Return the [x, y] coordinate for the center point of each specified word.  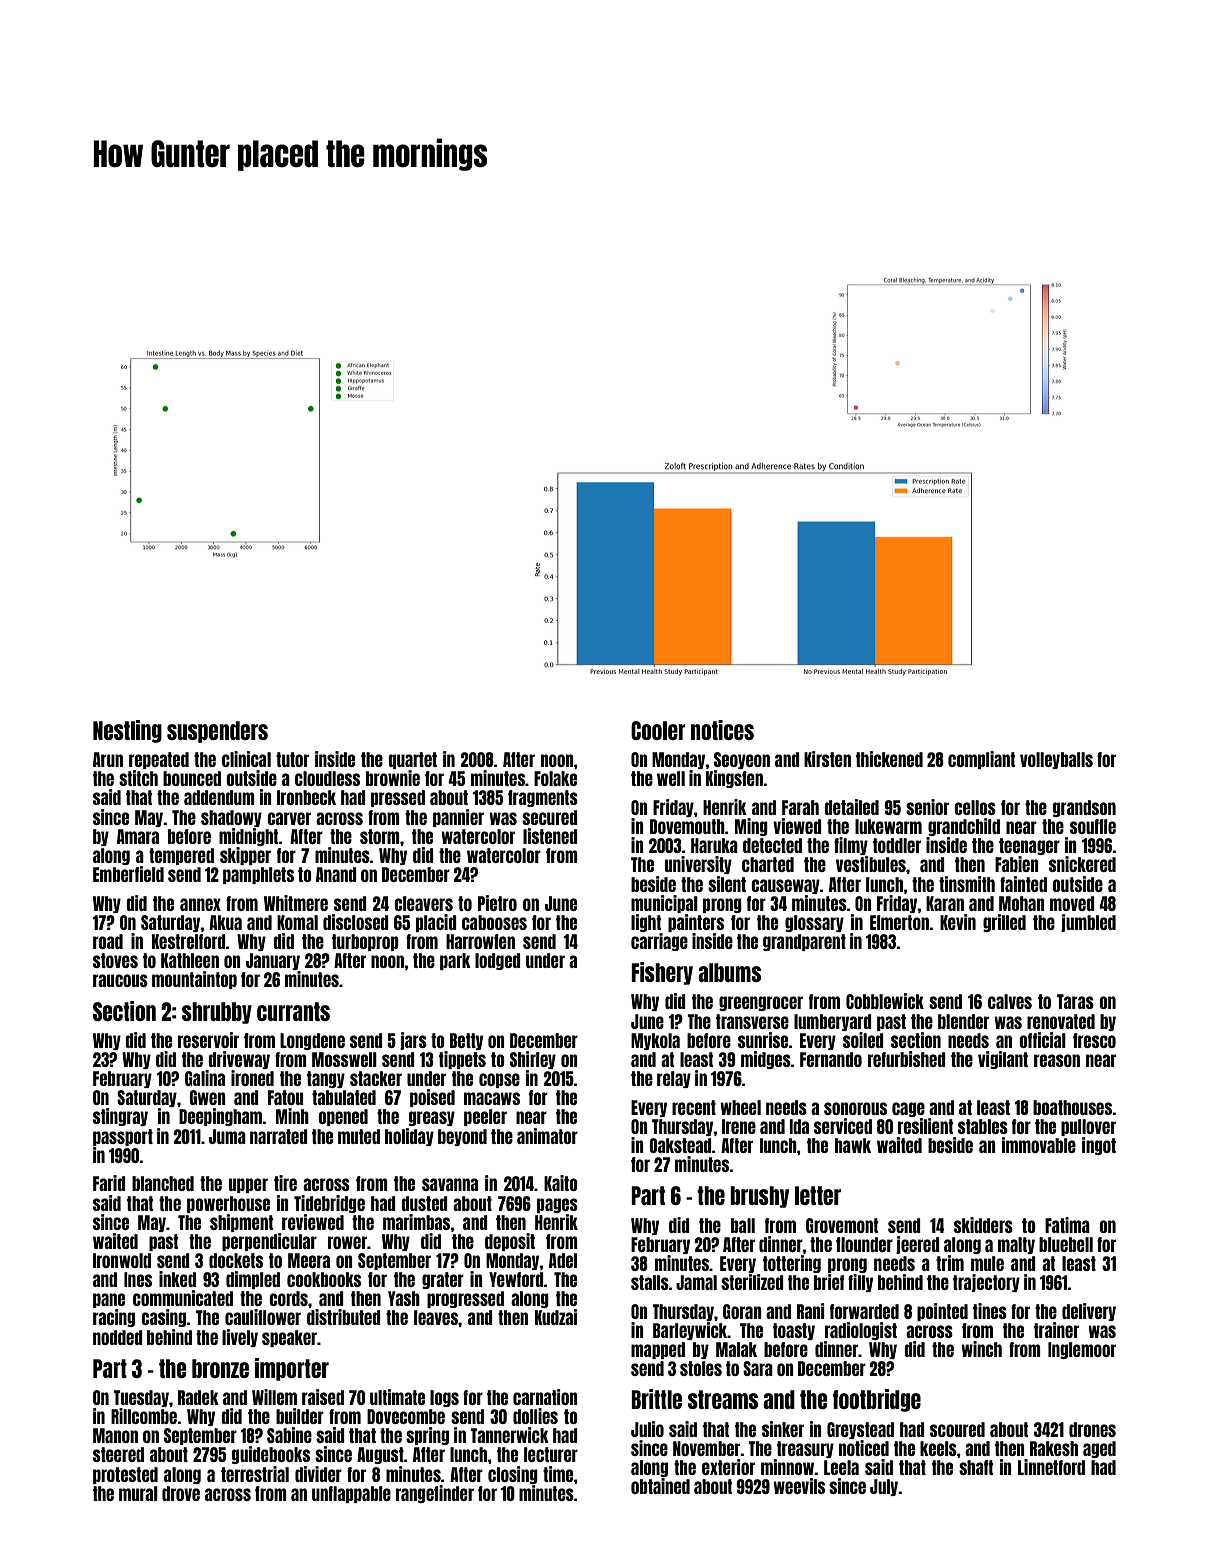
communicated [183, 1298]
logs [444, 1398]
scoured [957, 1429]
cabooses [494, 922]
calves [1010, 1001]
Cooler [658, 730]
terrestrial [255, 1474]
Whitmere [296, 903]
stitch [138, 778]
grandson [1084, 808]
